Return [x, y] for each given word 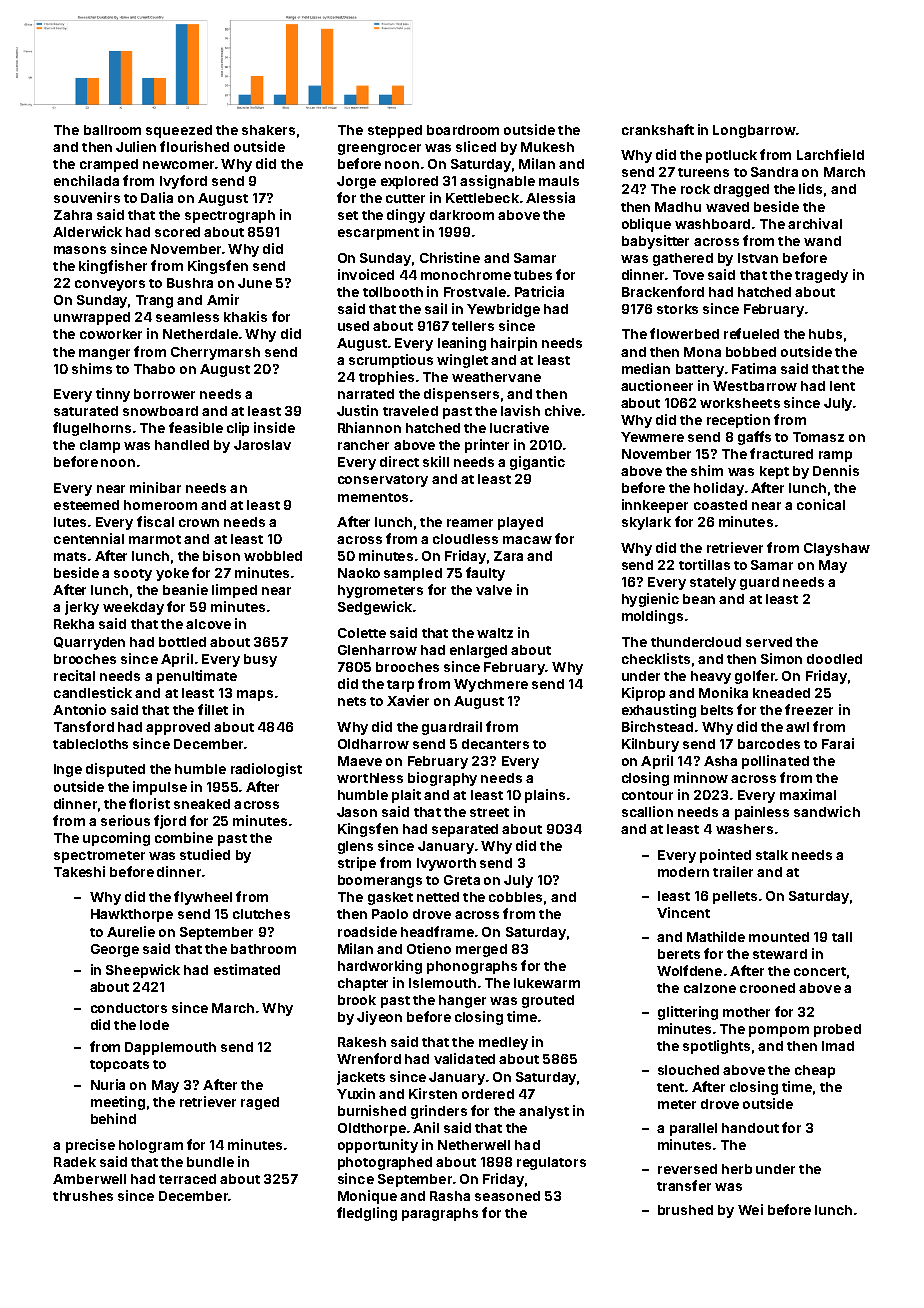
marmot [155, 539]
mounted [779, 937]
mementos [373, 497]
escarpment [378, 234]
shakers [268, 130]
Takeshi [79, 871]
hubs [825, 334]
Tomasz [818, 437]
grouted [548, 1001]
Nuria [108, 1084]
